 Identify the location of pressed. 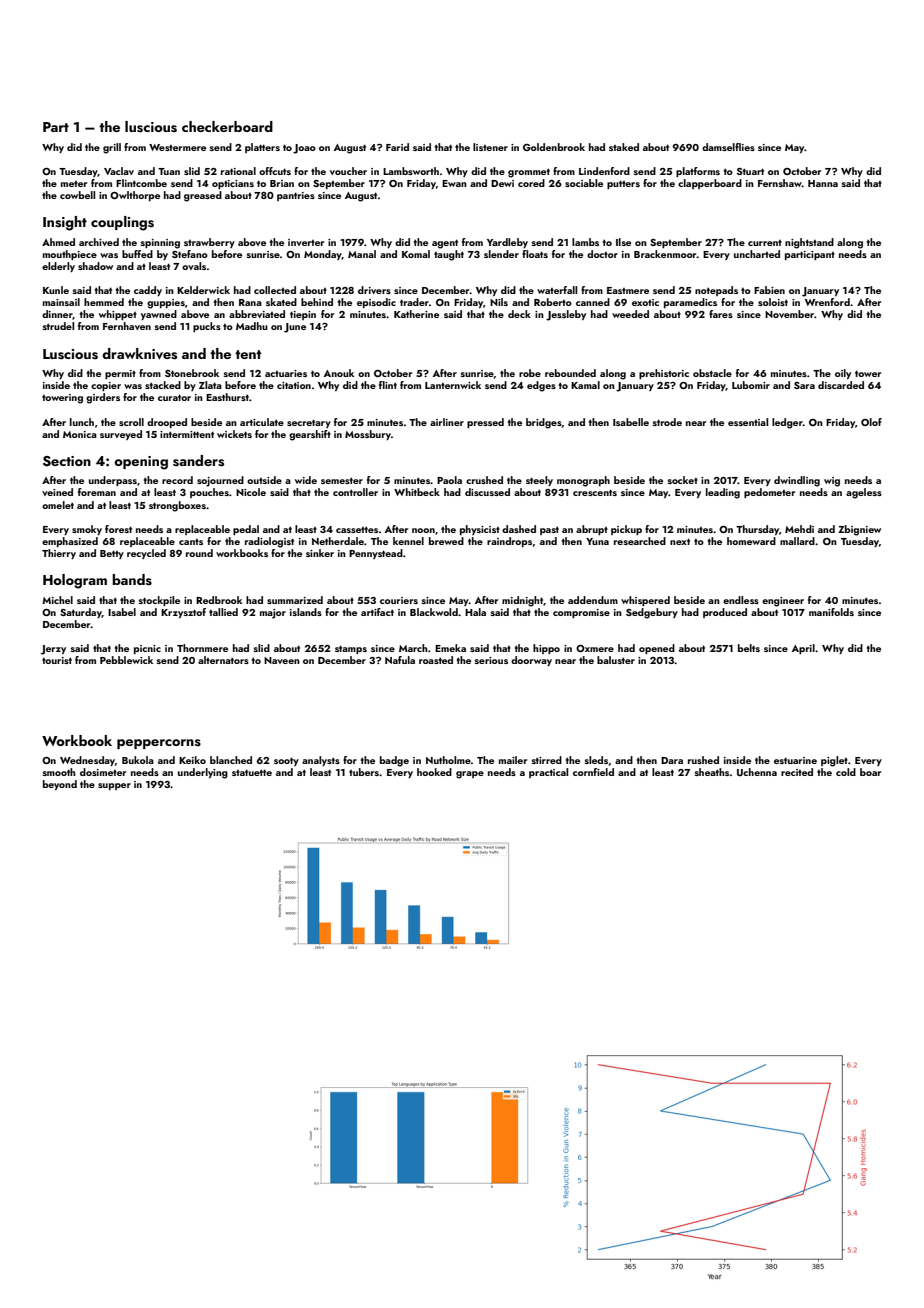
(485, 423).
